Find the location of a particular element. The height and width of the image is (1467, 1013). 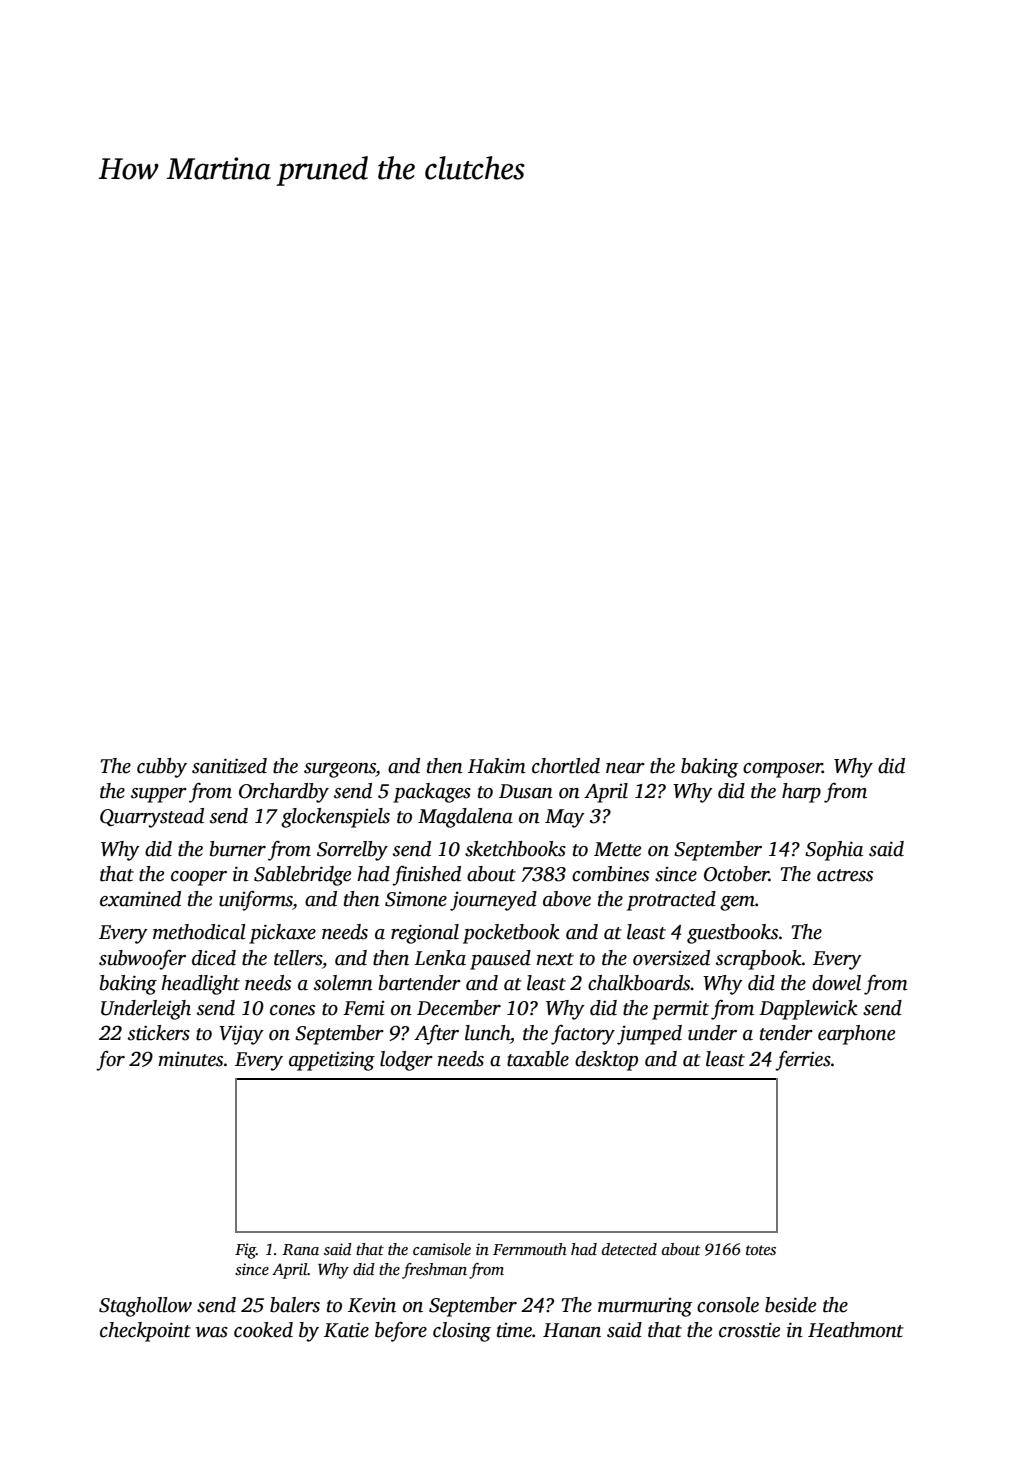

Simone is located at coordinates (416, 899).
